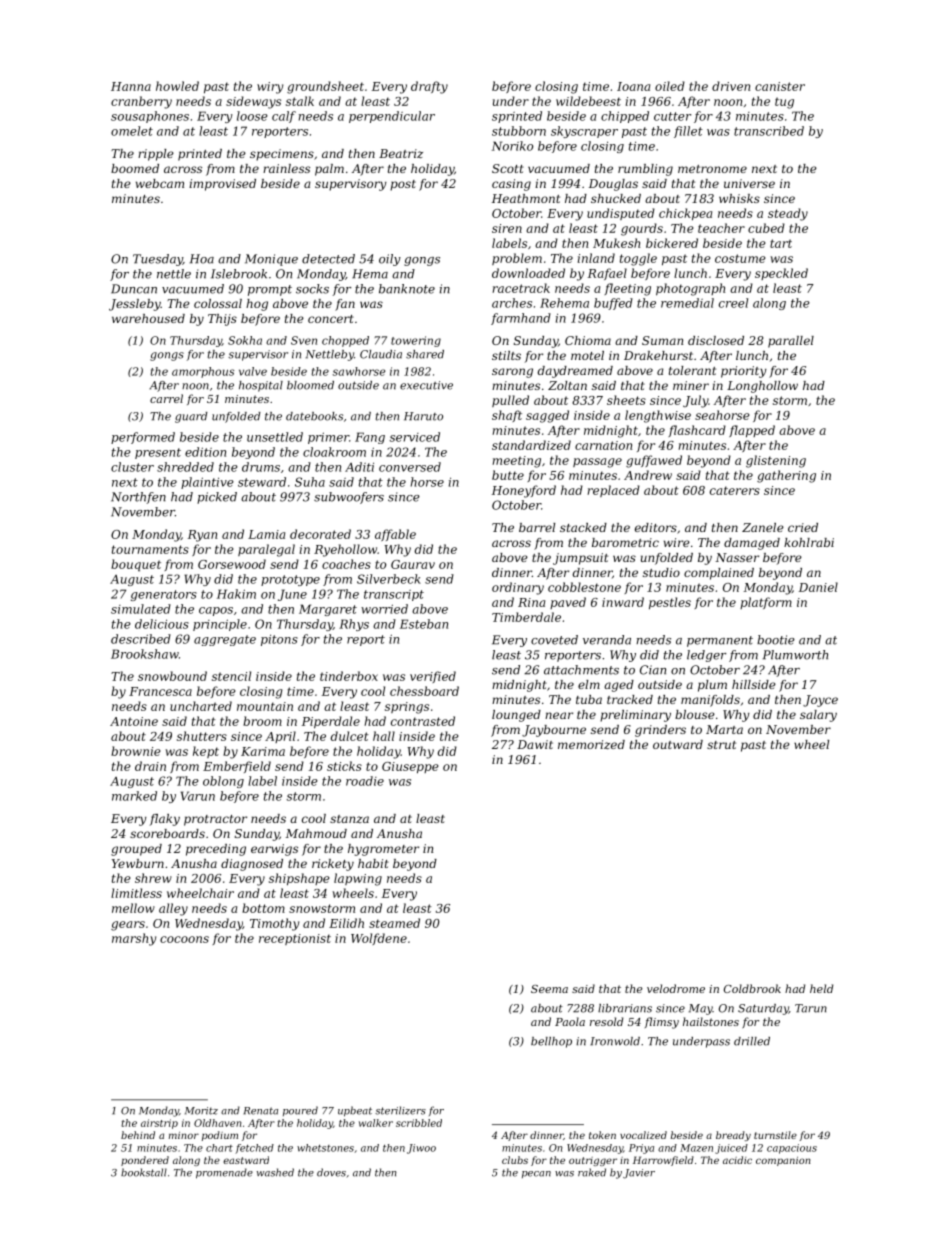  What do you see at coordinates (232, 564) in the document?
I see `Gorsewood` at bounding box center [232, 564].
